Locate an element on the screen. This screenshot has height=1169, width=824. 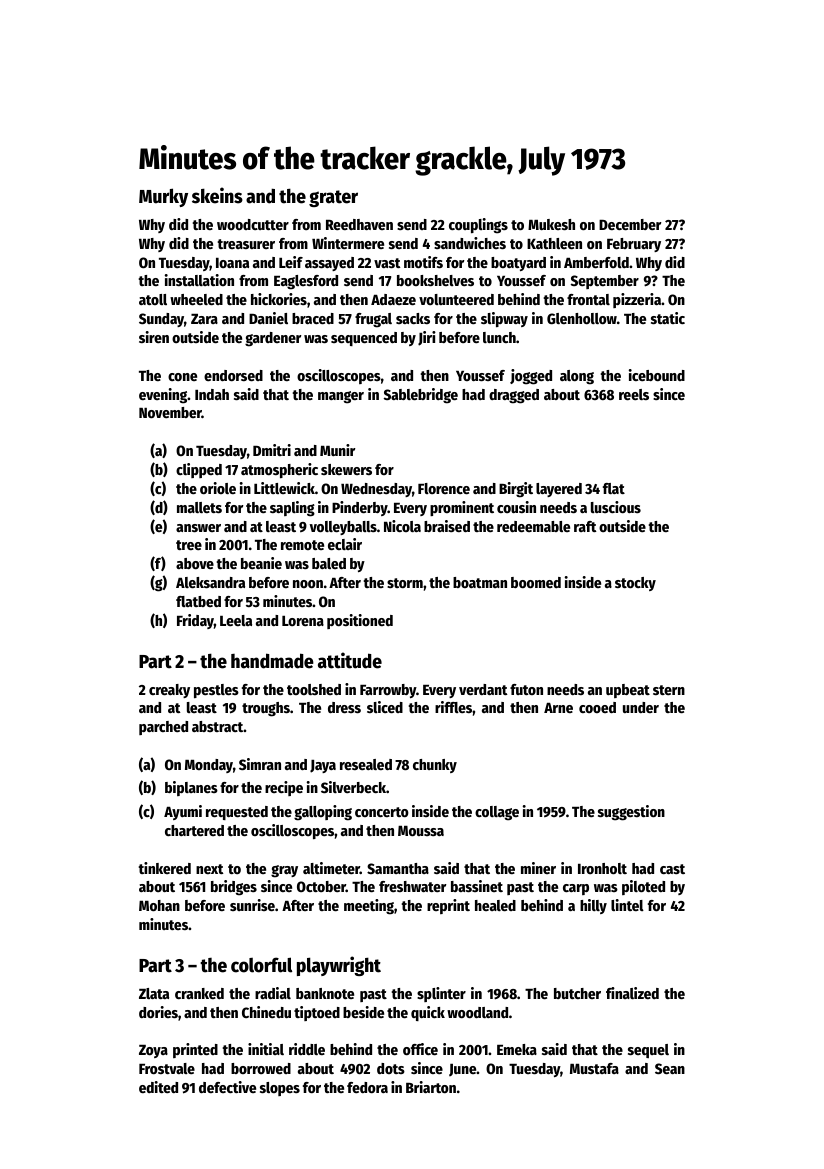
chartered is located at coordinates (194, 830).
